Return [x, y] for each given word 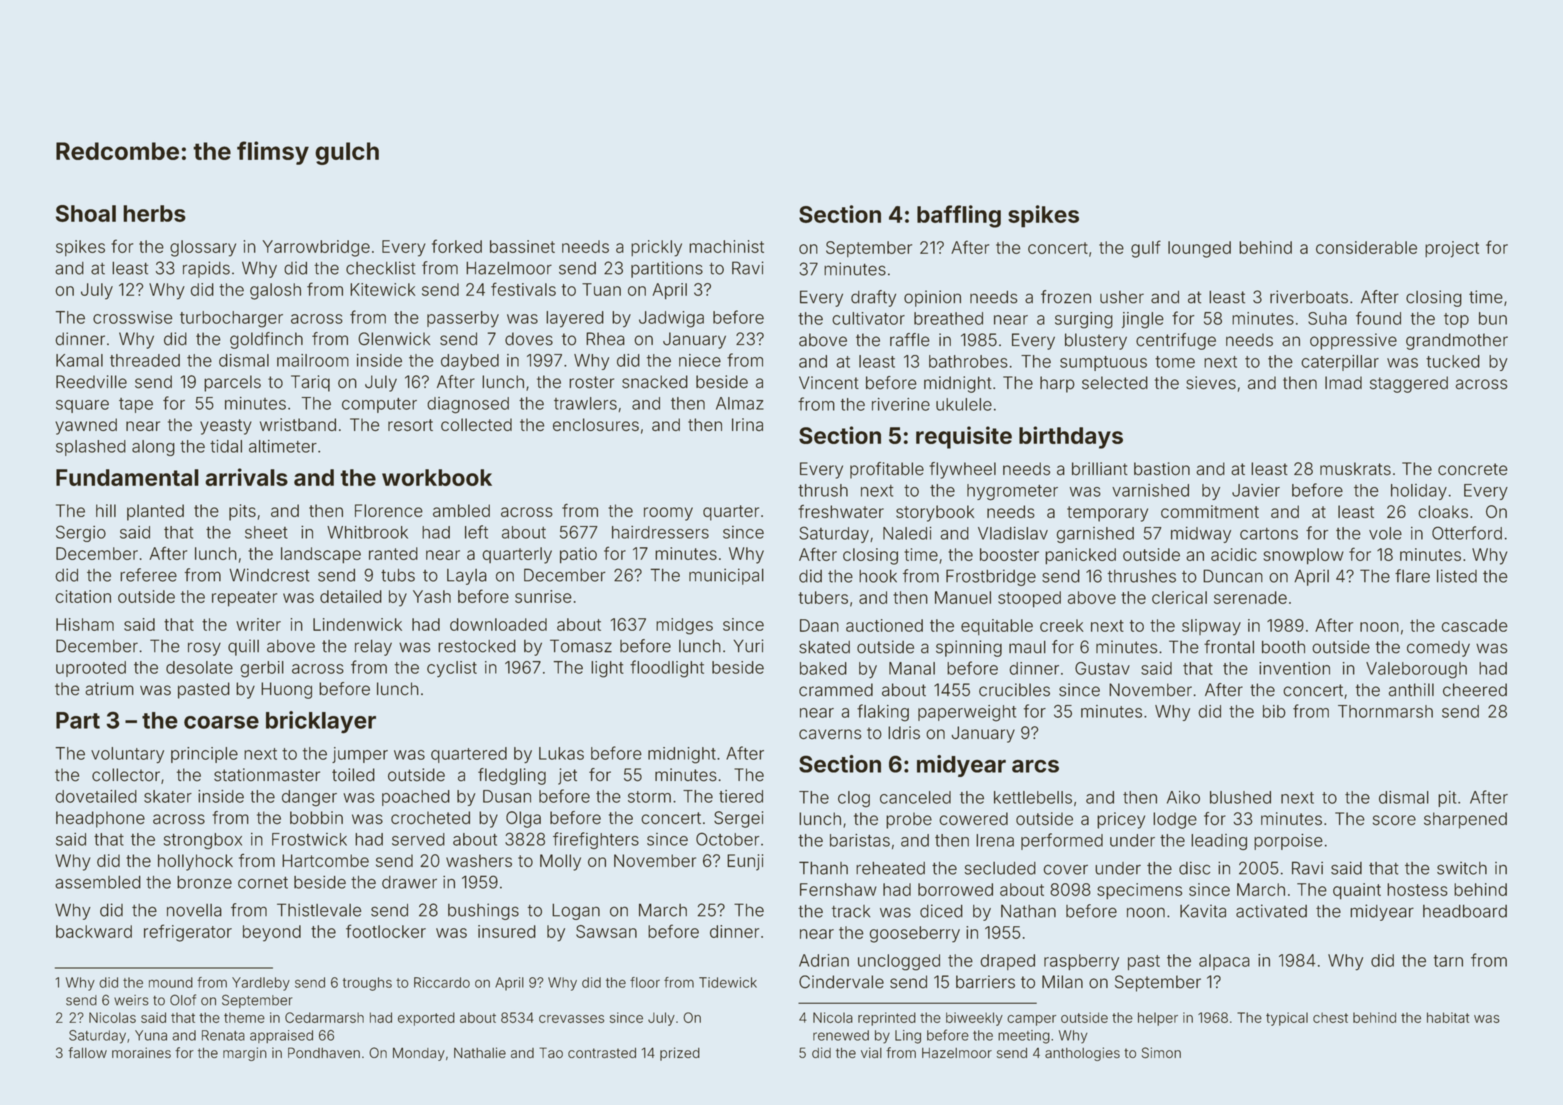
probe [909, 820]
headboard [1465, 911]
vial [871, 1052]
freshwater [841, 511]
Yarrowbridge [316, 248]
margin [245, 1054]
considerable [1366, 247]
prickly [656, 248]
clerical [1179, 597]
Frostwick [309, 839]
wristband [298, 424]
